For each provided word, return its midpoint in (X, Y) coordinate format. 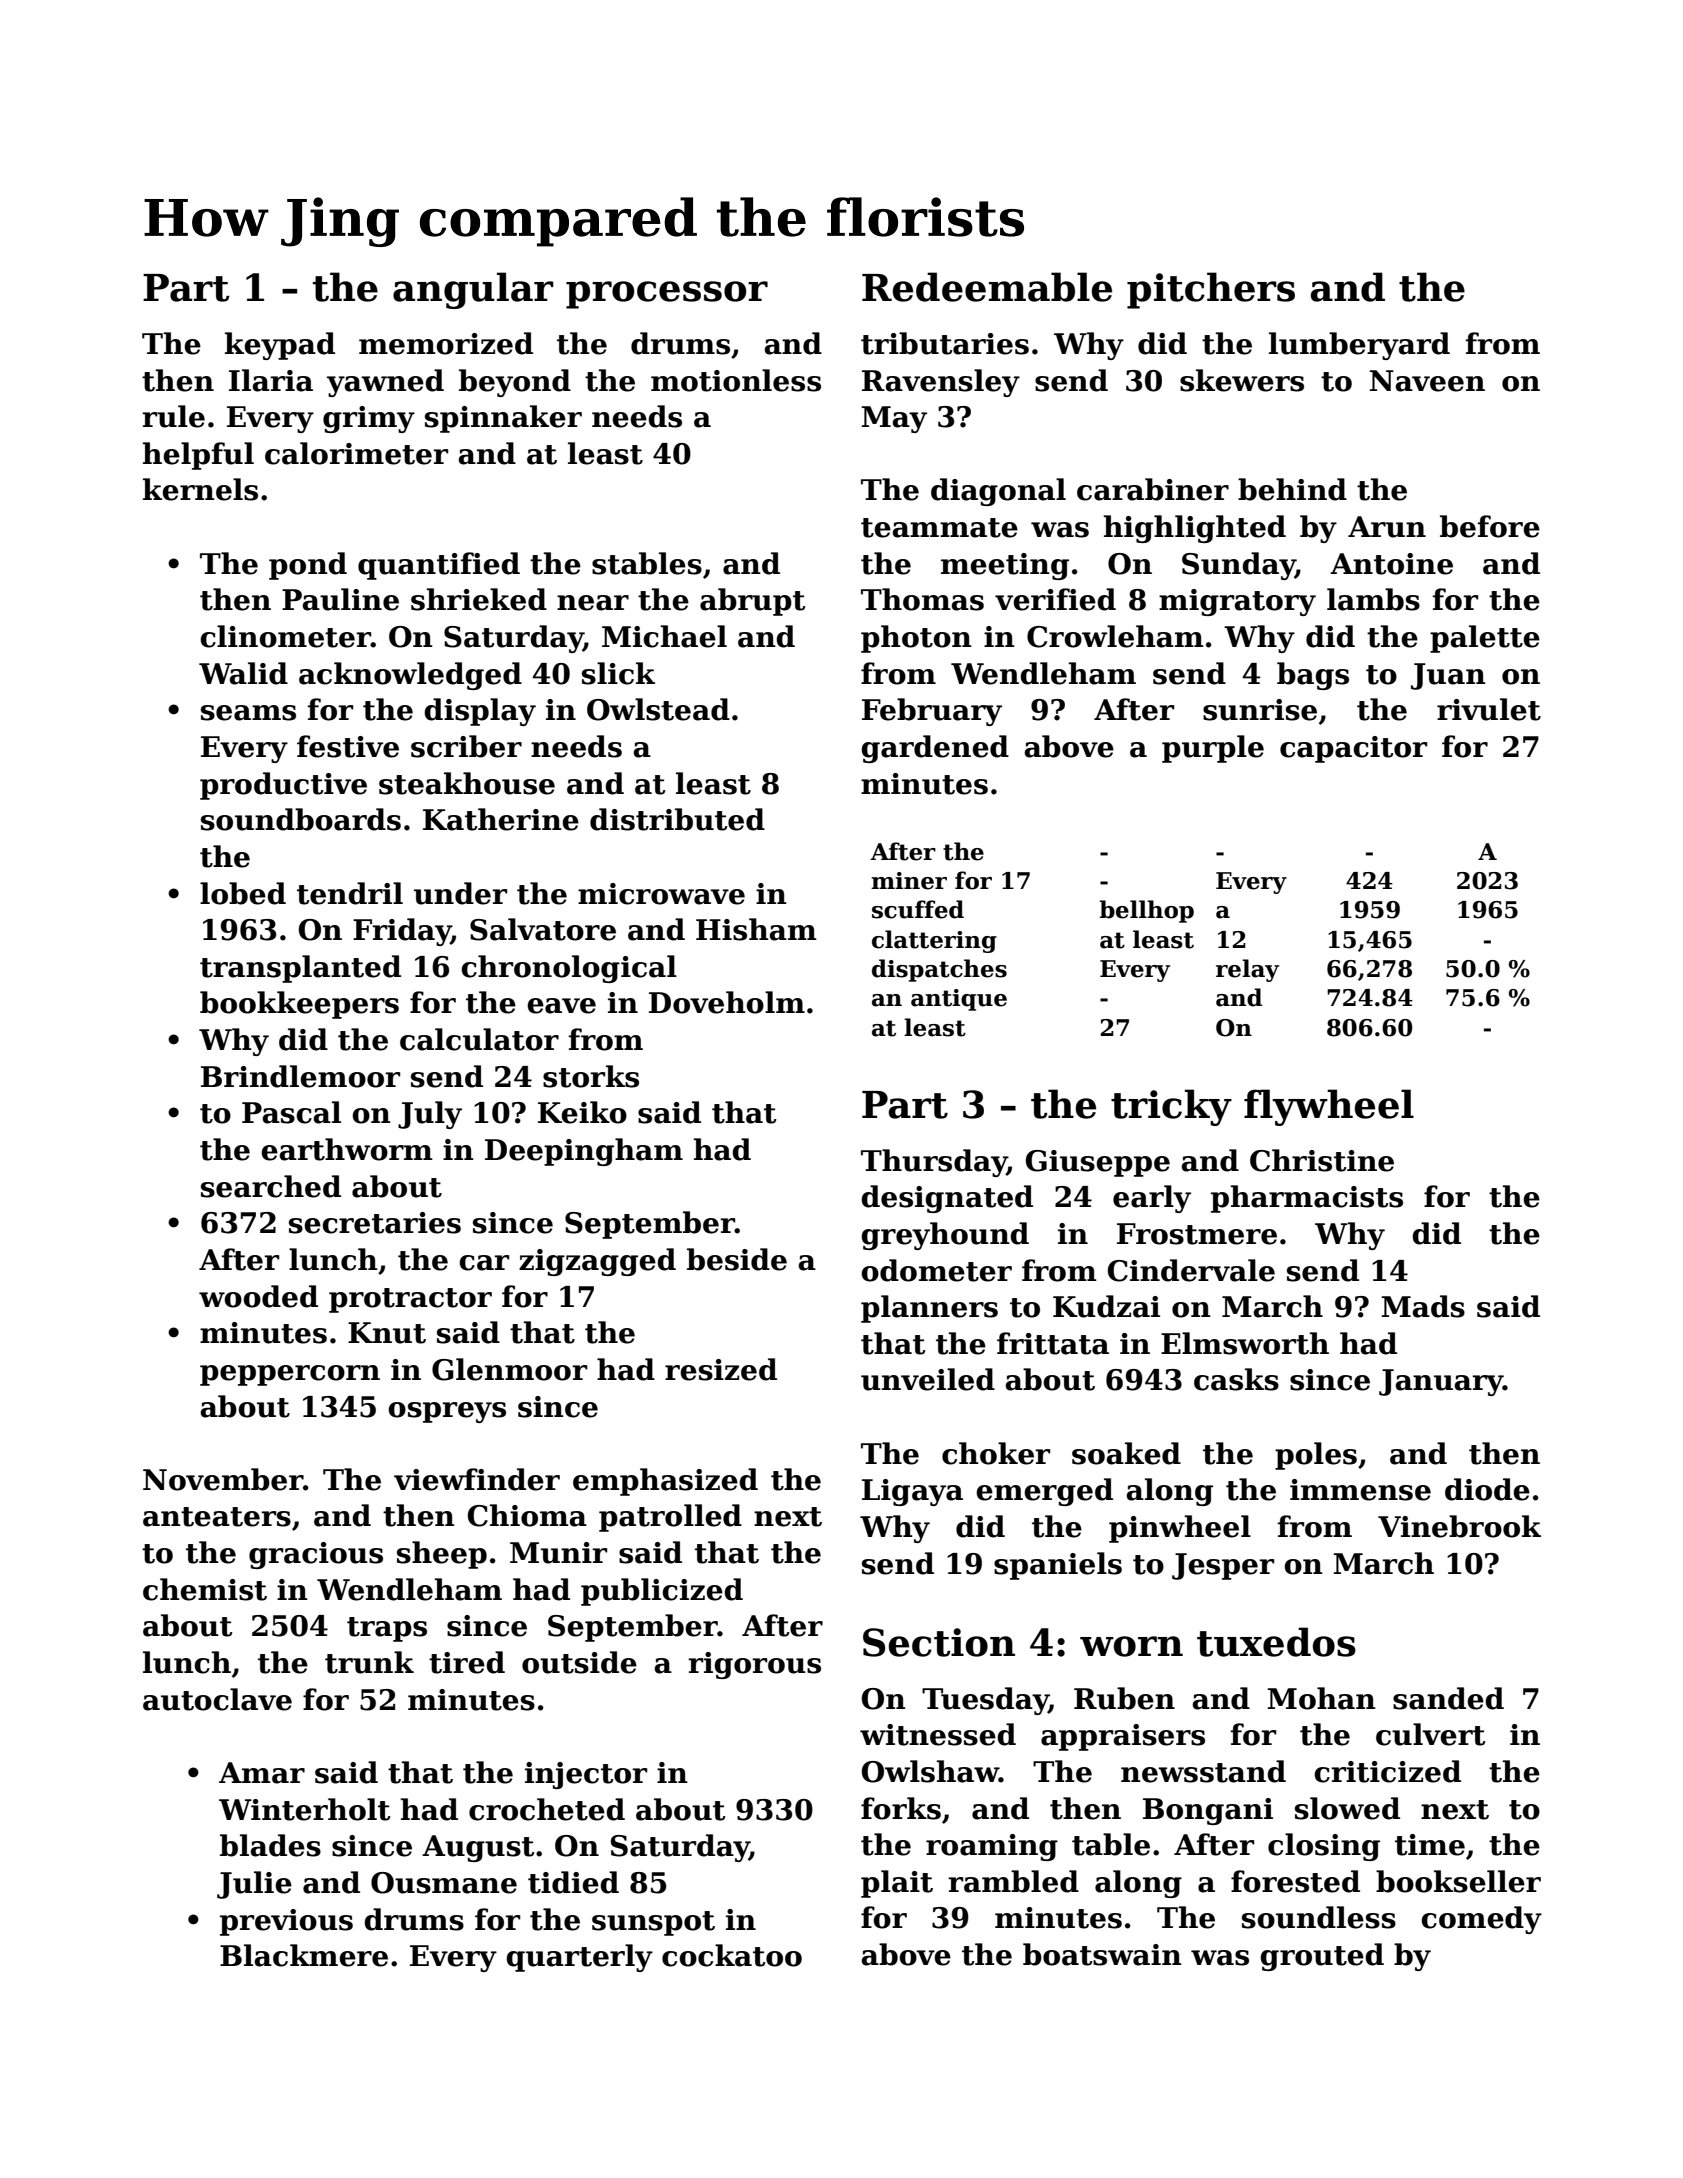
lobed (243, 893)
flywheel (1329, 1107)
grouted (1322, 1957)
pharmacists (1307, 1199)
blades (270, 1845)
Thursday (934, 1163)
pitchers (1211, 290)
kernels (200, 489)
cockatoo (732, 1955)
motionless (736, 380)
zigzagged (597, 1262)
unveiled (928, 1379)
